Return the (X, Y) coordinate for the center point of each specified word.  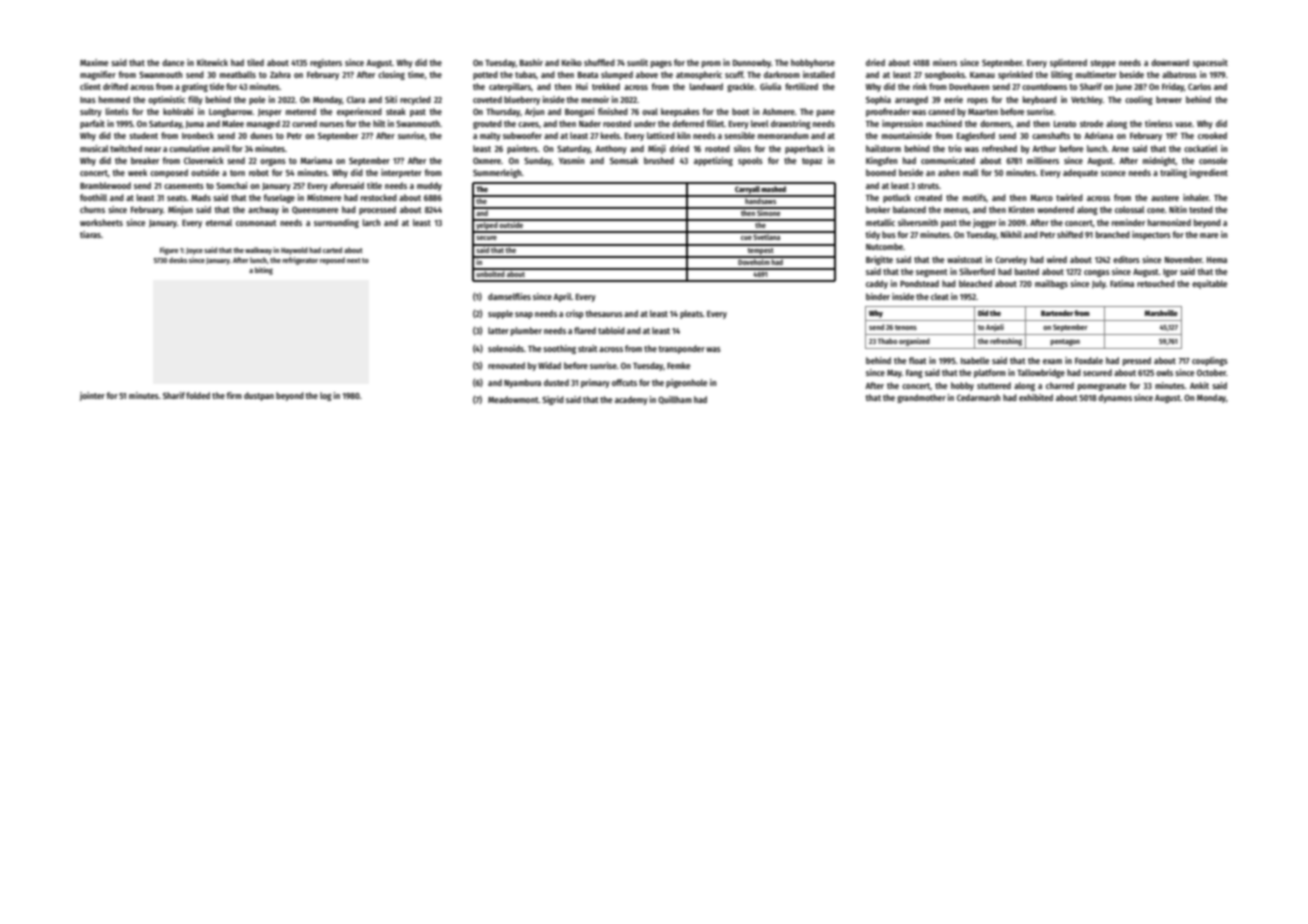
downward (1170, 62)
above (647, 74)
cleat (940, 296)
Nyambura (522, 383)
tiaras (90, 234)
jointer (92, 396)
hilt (379, 123)
